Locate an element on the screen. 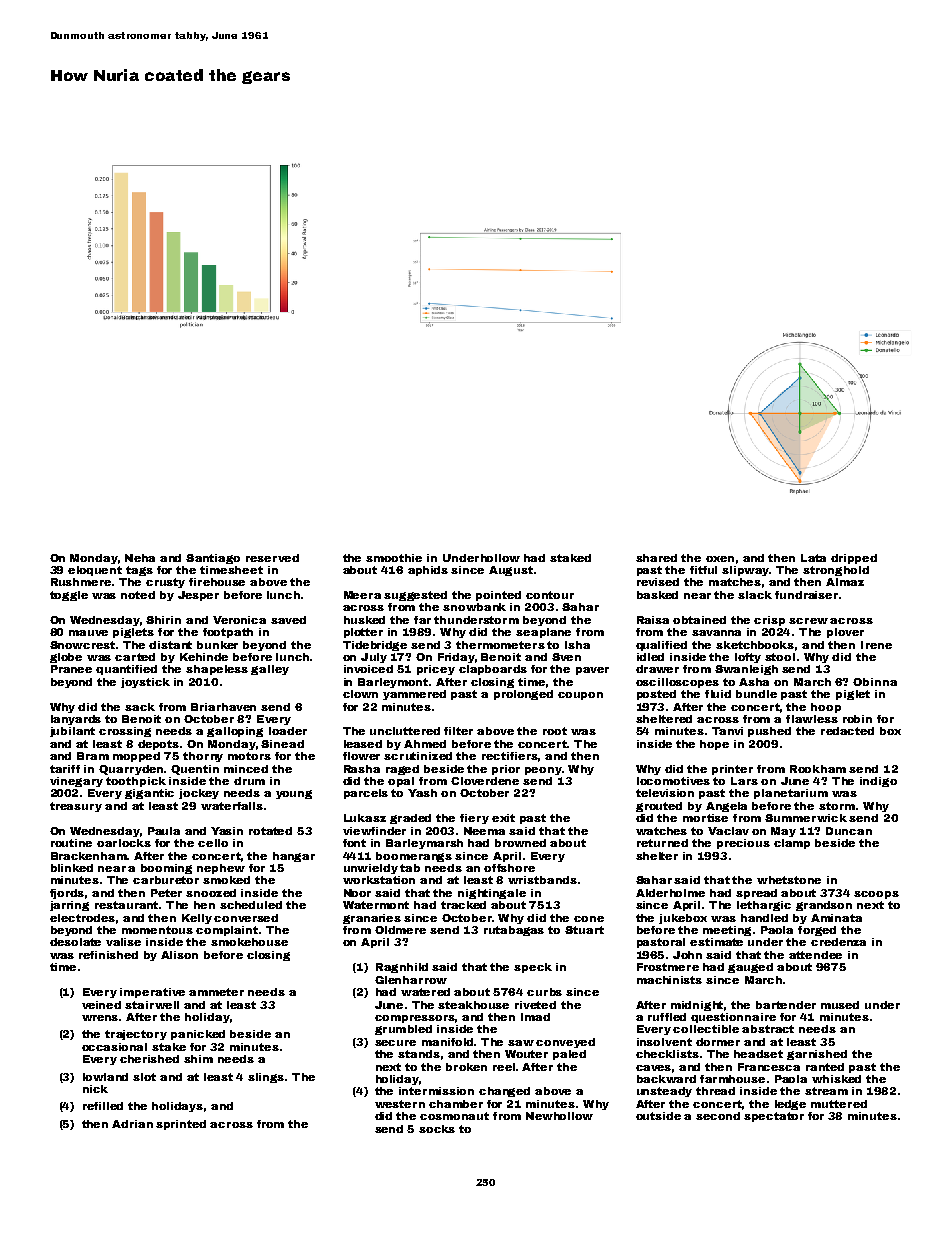 This screenshot has width=952, height=1233. shared is located at coordinates (656, 558).
